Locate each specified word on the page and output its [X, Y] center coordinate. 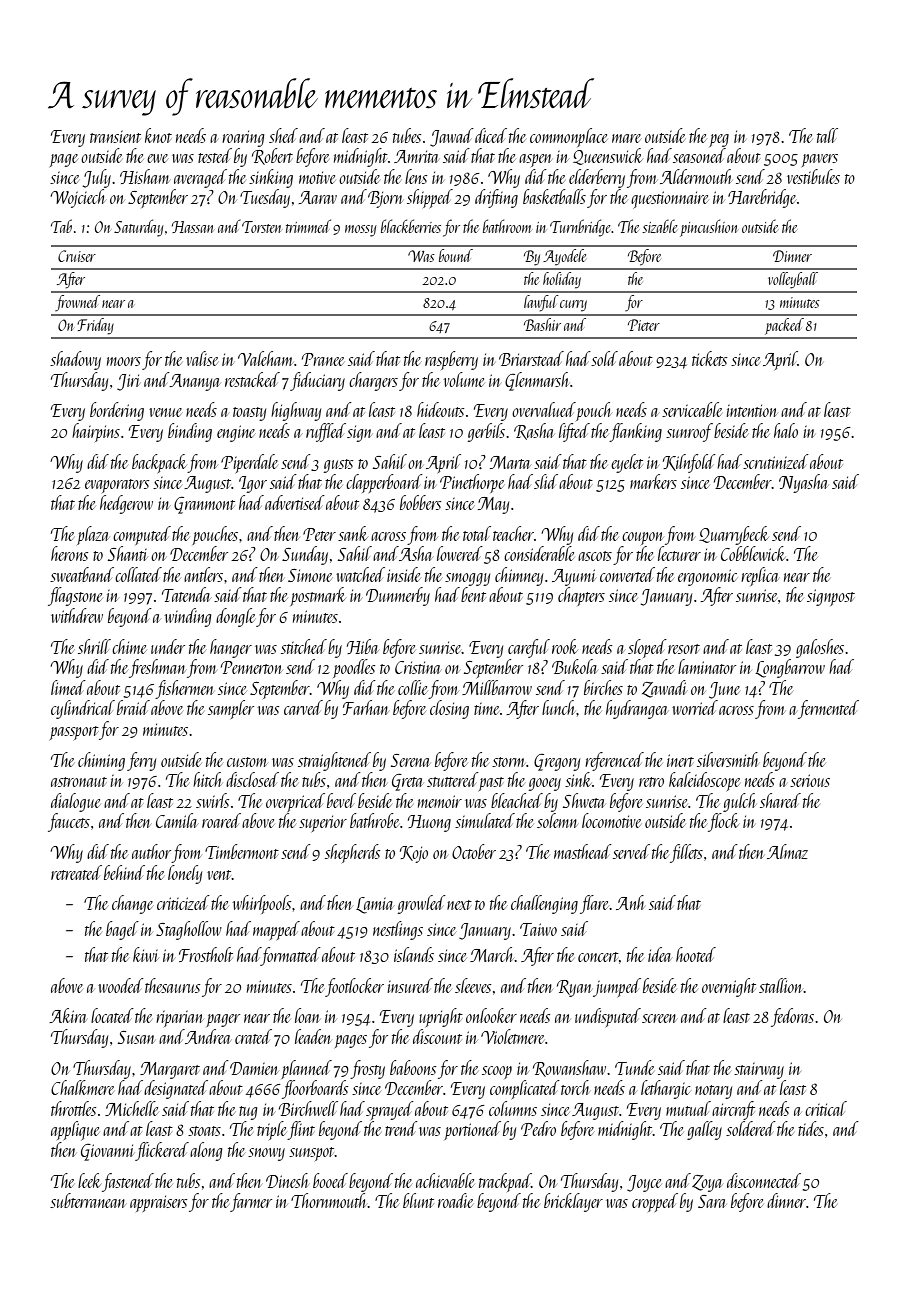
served [631, 851]
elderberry [597, 178]
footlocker [354, 987]
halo [786, 430]
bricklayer [573, 1202]
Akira [67, 1015]
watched [360, 574]
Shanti [128, 553]
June [724, 690]
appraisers [158, 1203]
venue [165, 412]
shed [283, 135]
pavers [820, 160]
